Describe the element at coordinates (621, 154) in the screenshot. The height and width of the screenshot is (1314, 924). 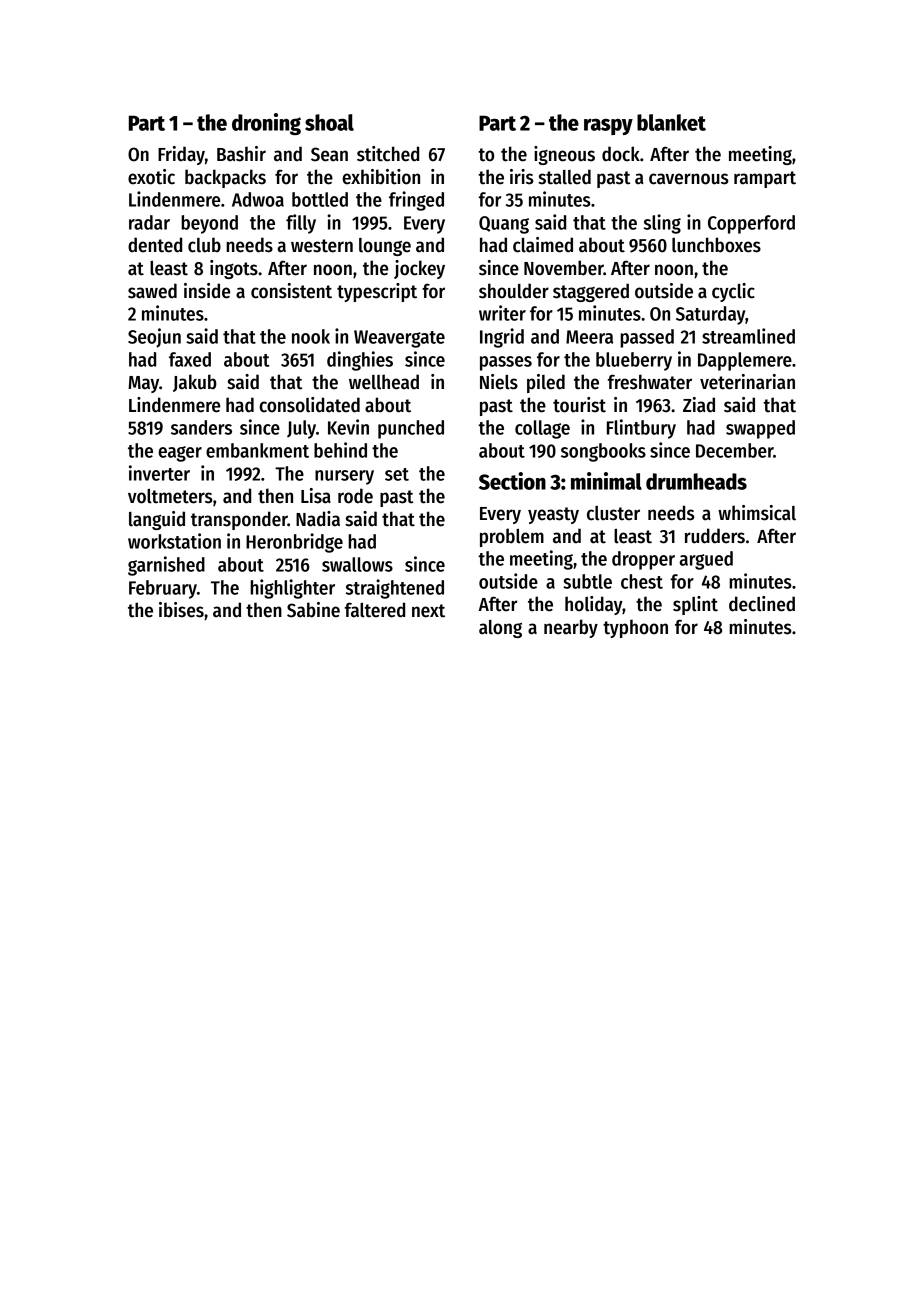
I see `dock` at that location.
